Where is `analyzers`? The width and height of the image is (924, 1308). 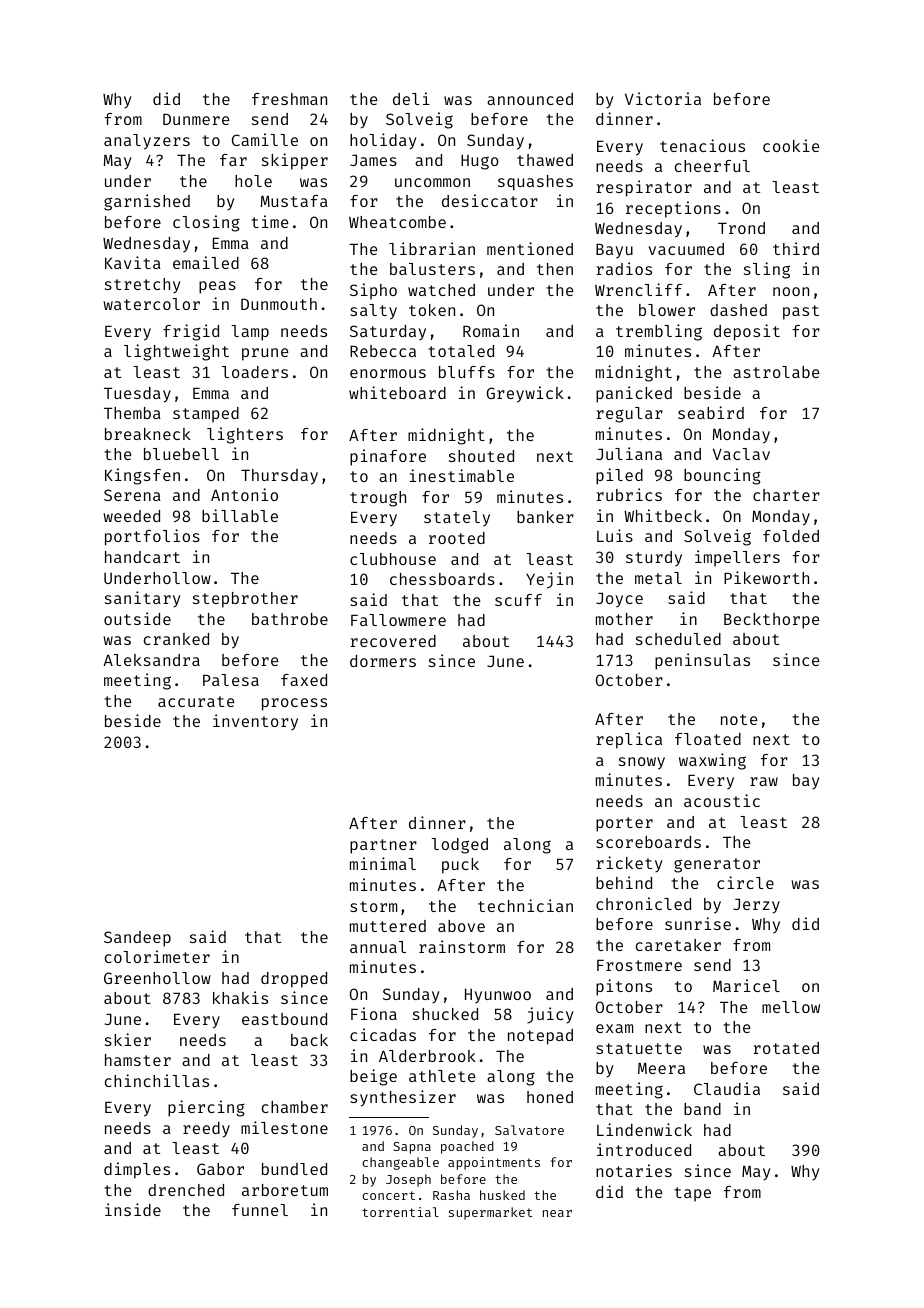 analyzers is located at coordinates (147, 142).
